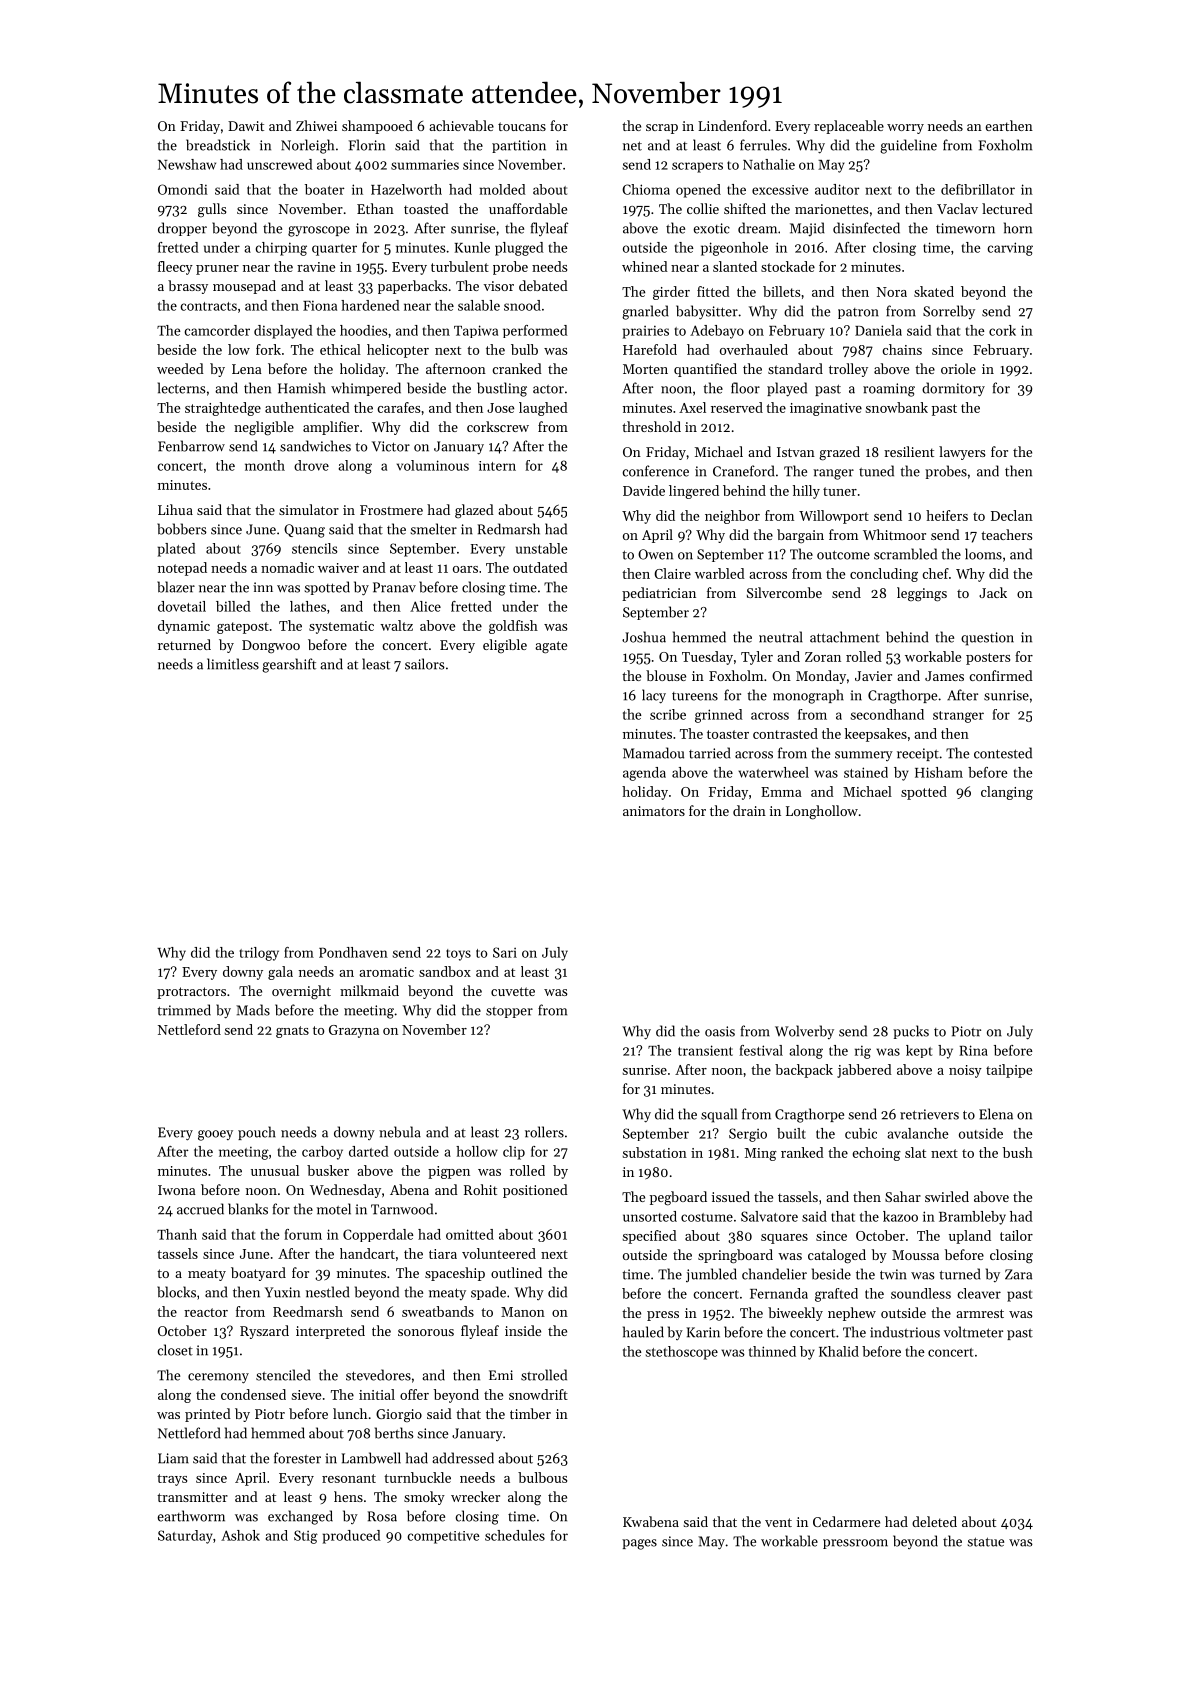 This screenshot has width=1190, height=1682. Describe the element at coordinates (185, 1537) in the screenshot. I see `Saturday` at that location.
